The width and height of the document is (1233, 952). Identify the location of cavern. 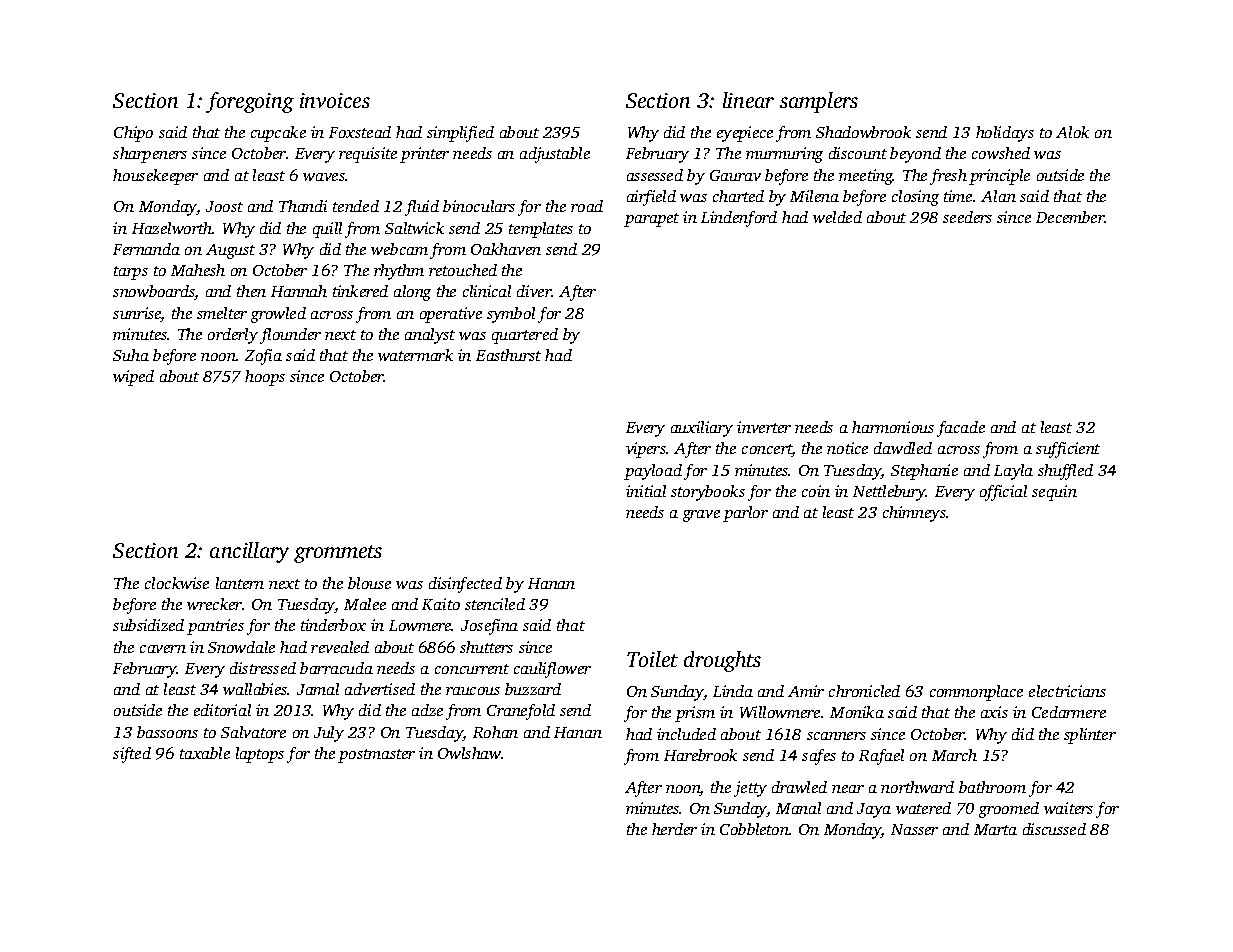
(163, 649).
